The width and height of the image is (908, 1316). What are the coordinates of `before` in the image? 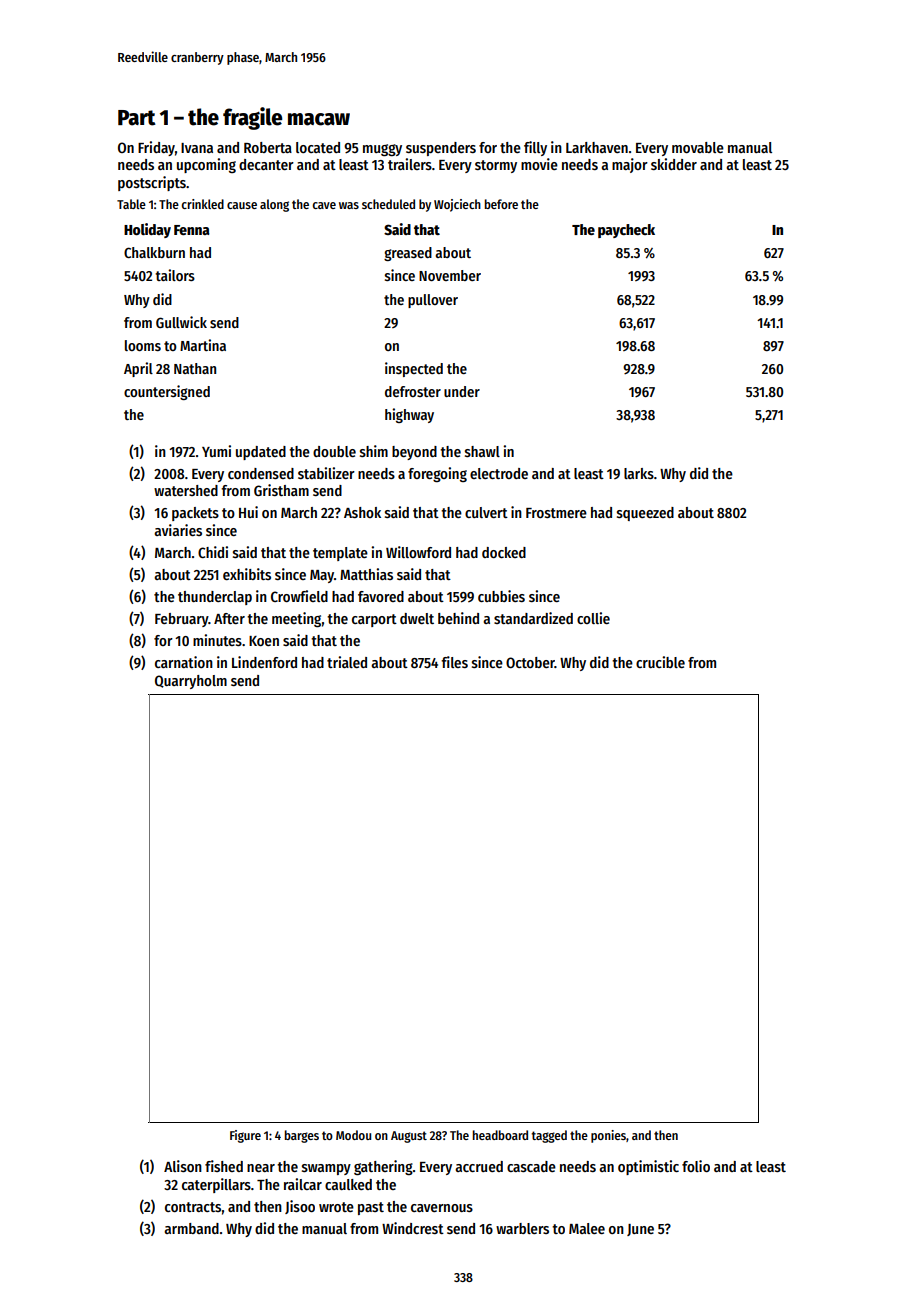 It's located at (501, 204).
